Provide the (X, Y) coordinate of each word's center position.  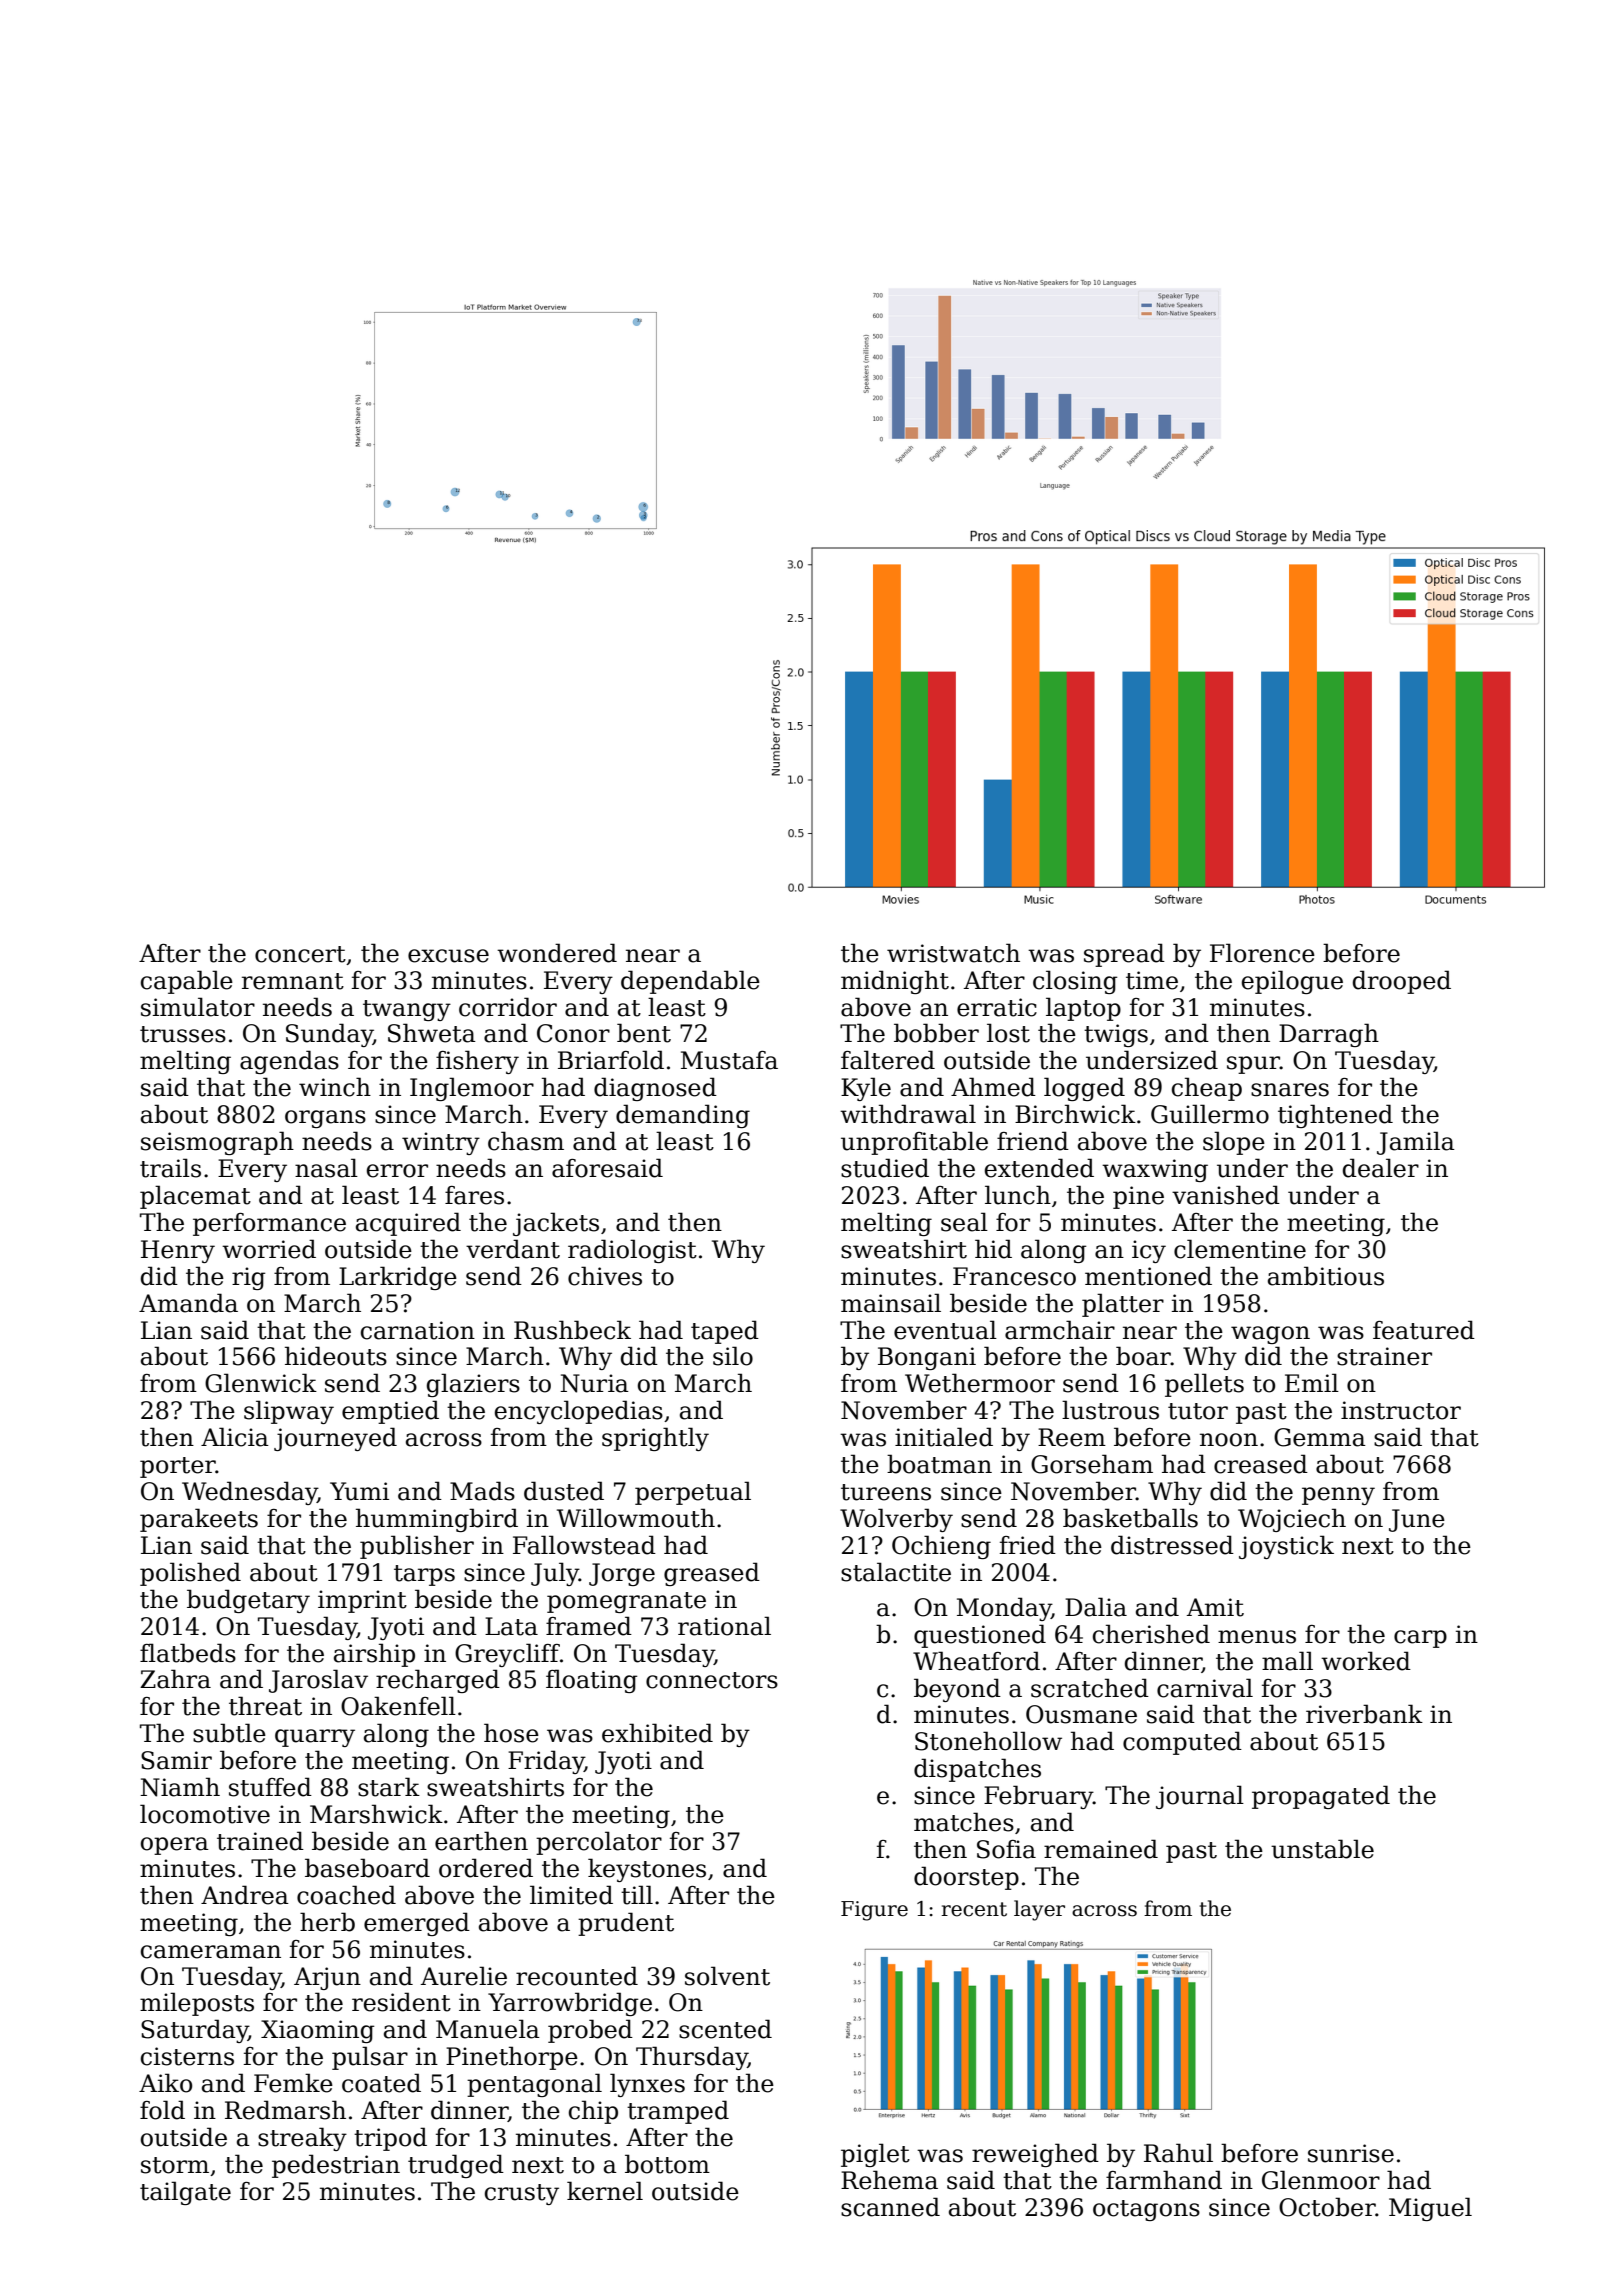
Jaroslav (318, 1681)
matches (964, 1822)
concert (300, 954)
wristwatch (953, 953)
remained (1101, 1849)
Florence (1262, 953)
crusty (522, 2194)
